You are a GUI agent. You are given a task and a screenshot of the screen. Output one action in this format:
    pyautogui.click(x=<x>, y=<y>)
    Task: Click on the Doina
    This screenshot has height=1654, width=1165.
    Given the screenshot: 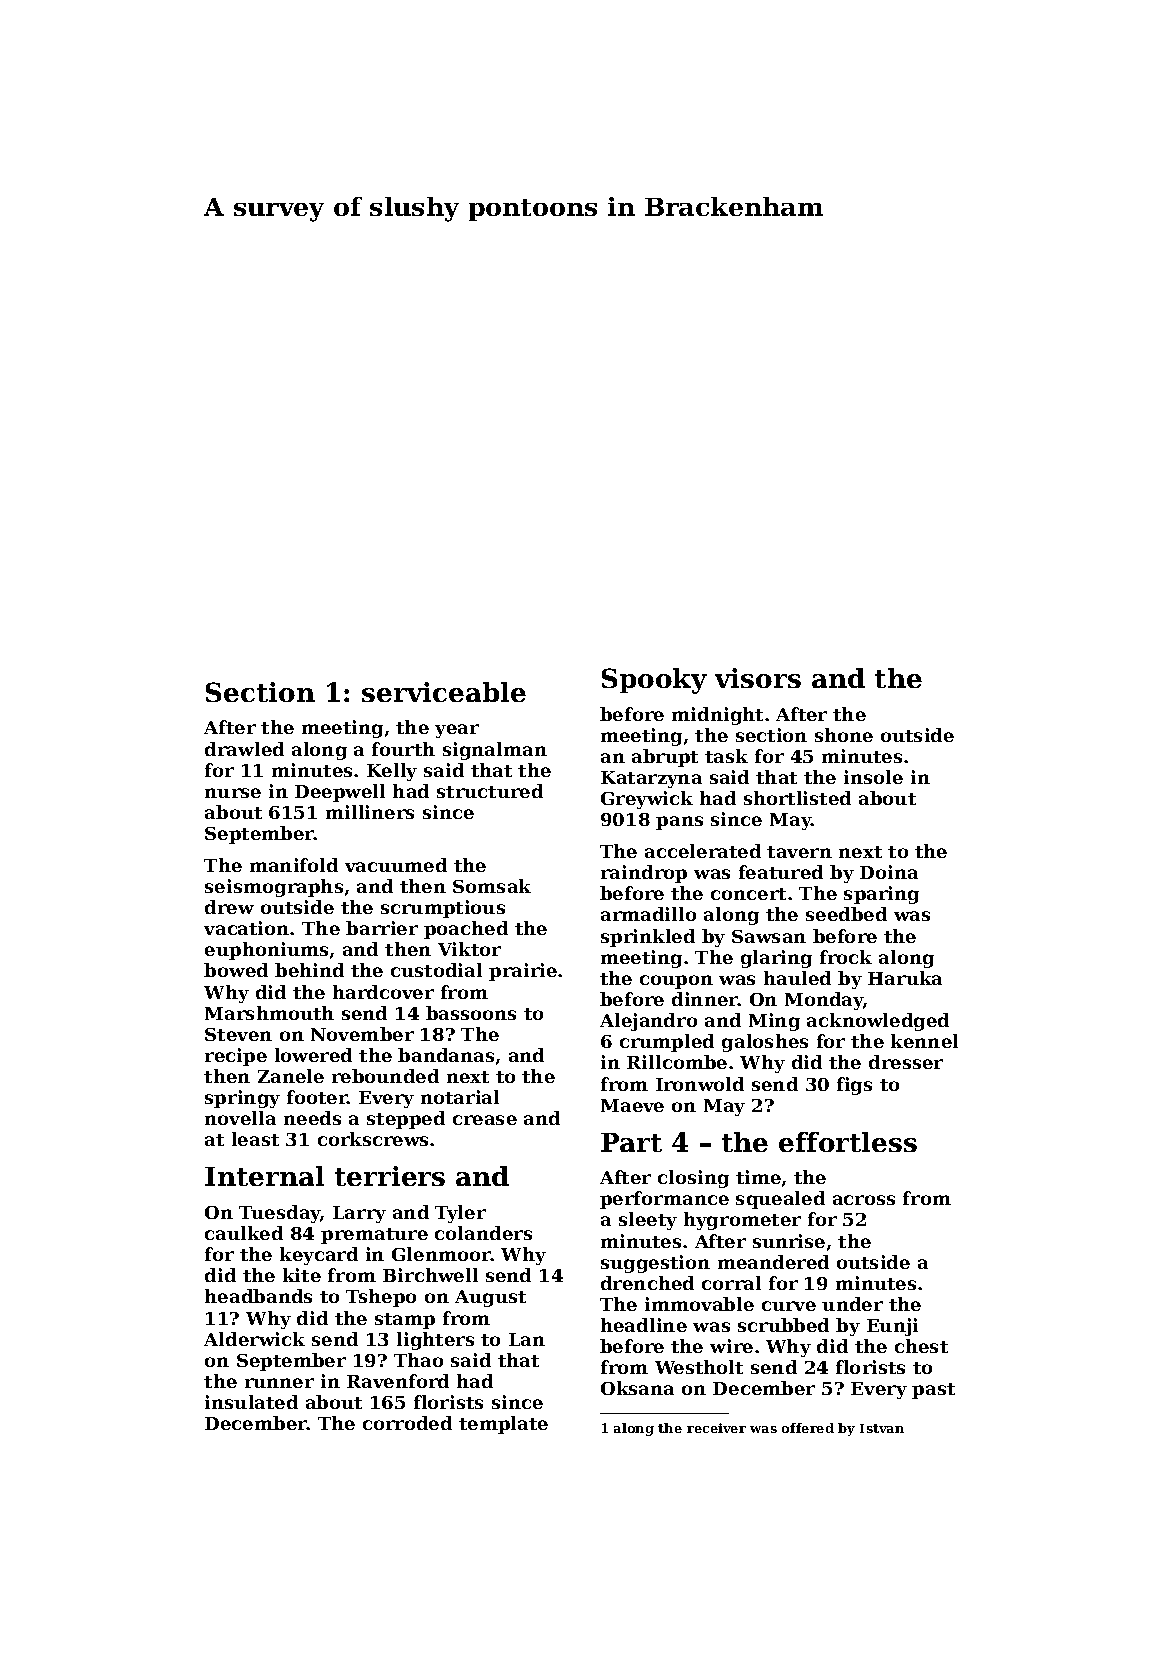 What is the action you would take?
    pyautogui.click(x=889, y=872)
